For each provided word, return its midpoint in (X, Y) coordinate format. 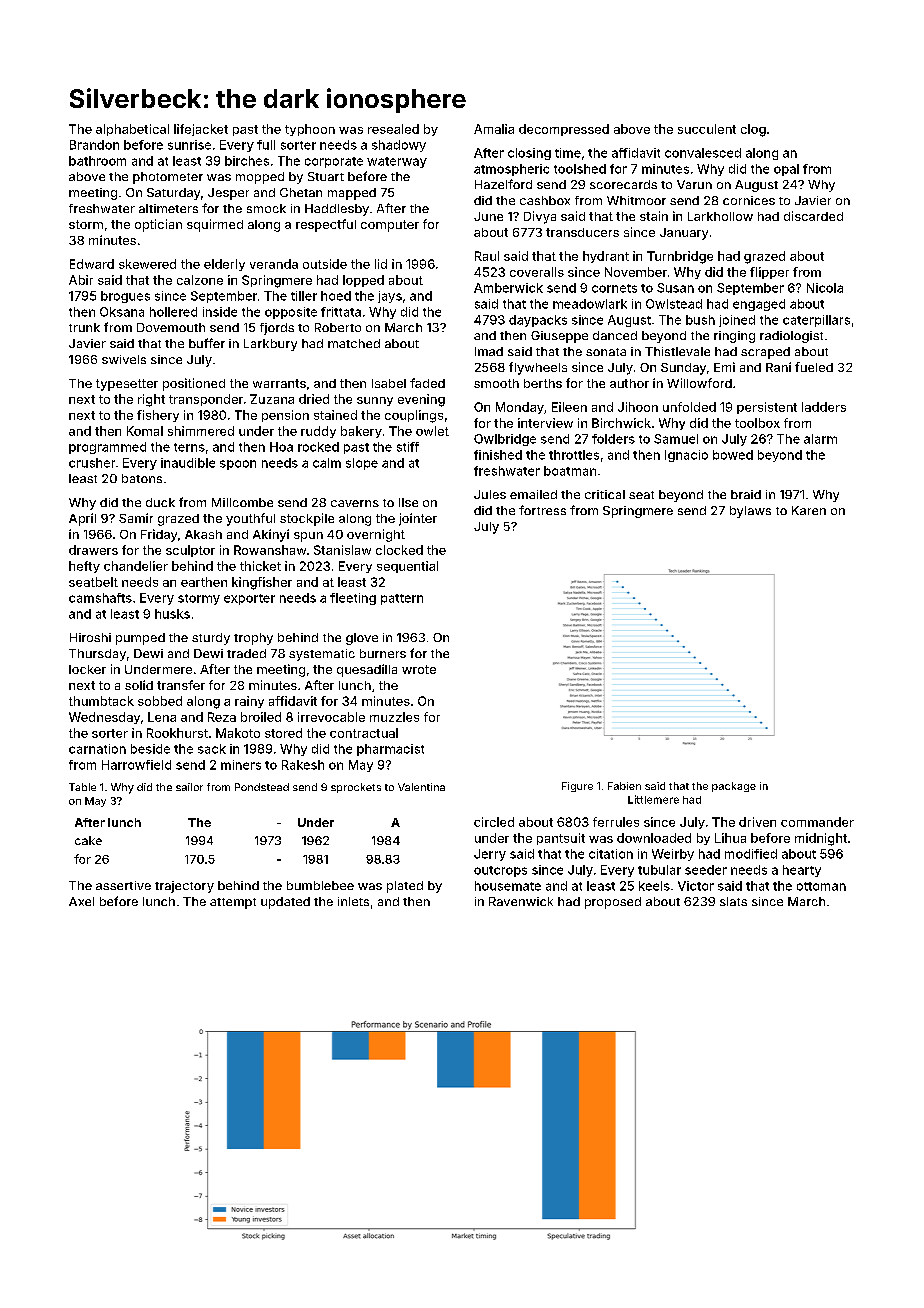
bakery (361, 432)
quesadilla (367, 670)
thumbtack (101, 701)
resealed (393, 129)
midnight (821, 839)
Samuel (676, 439)
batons (142, 478)
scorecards (623, 184)
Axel (81, 901)
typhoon (310, 130)
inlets (353, 901)
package (734, 787)
